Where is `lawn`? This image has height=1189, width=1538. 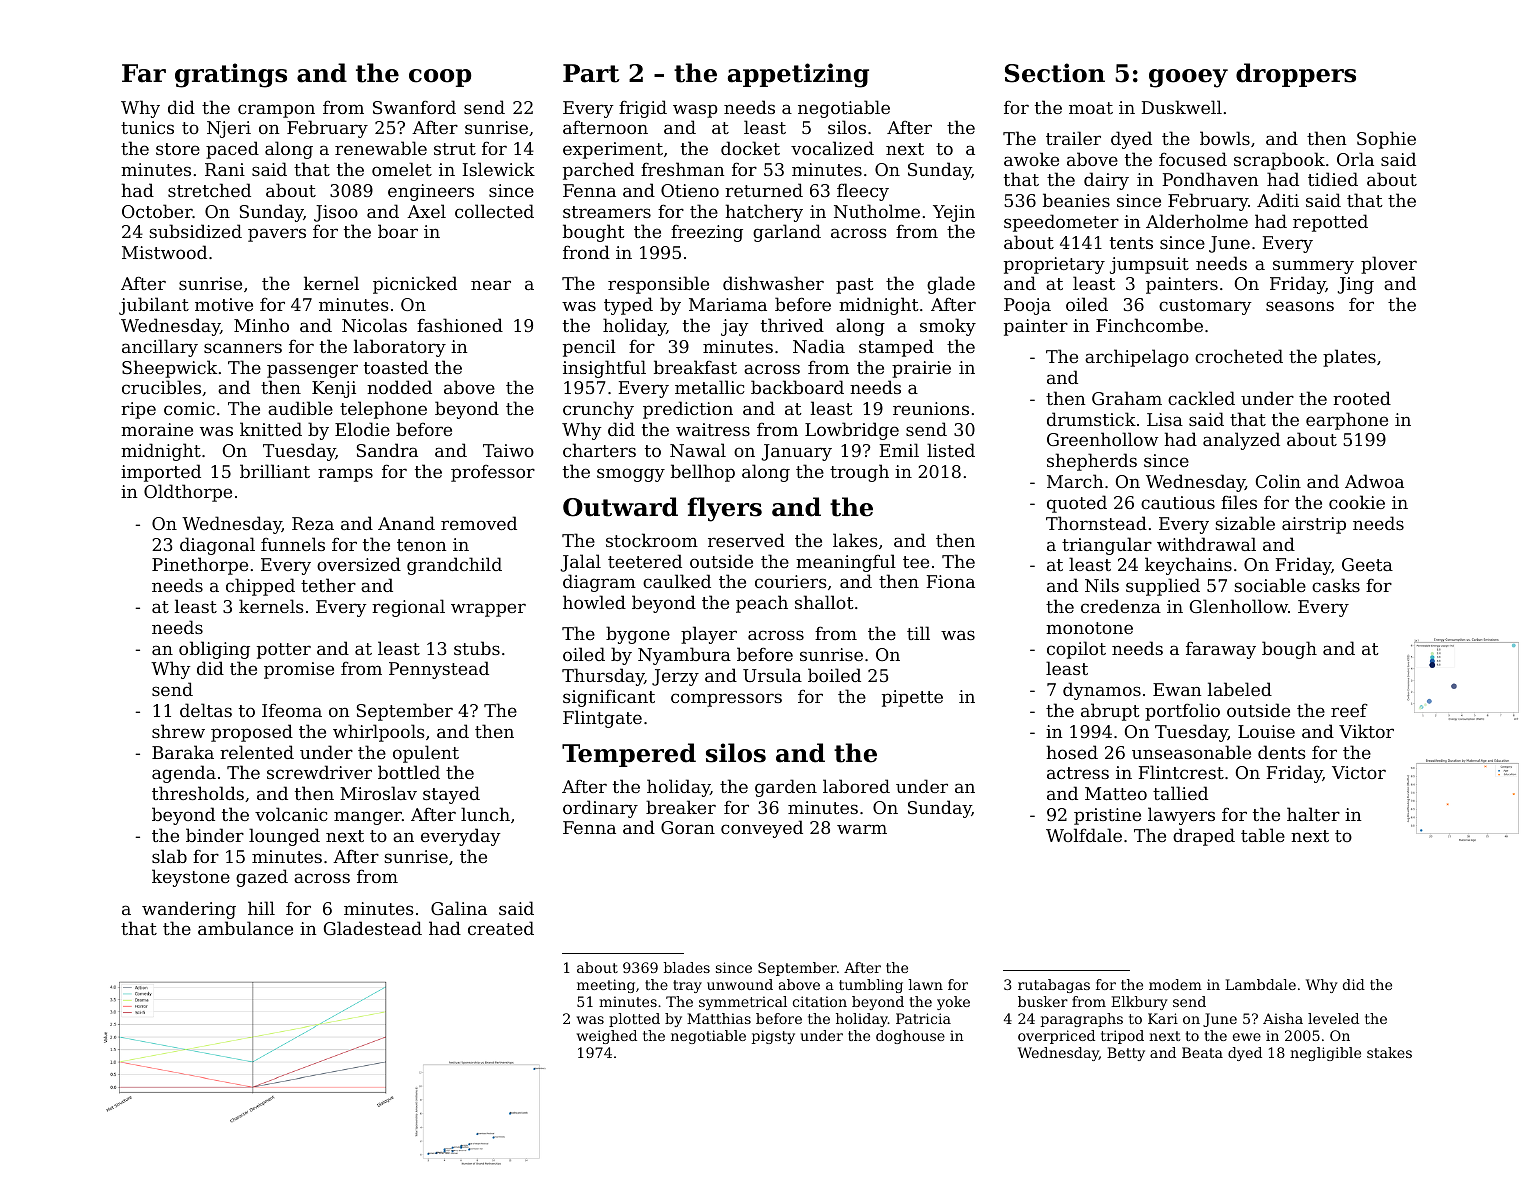 lawn is located at coordinates (926, 984).
